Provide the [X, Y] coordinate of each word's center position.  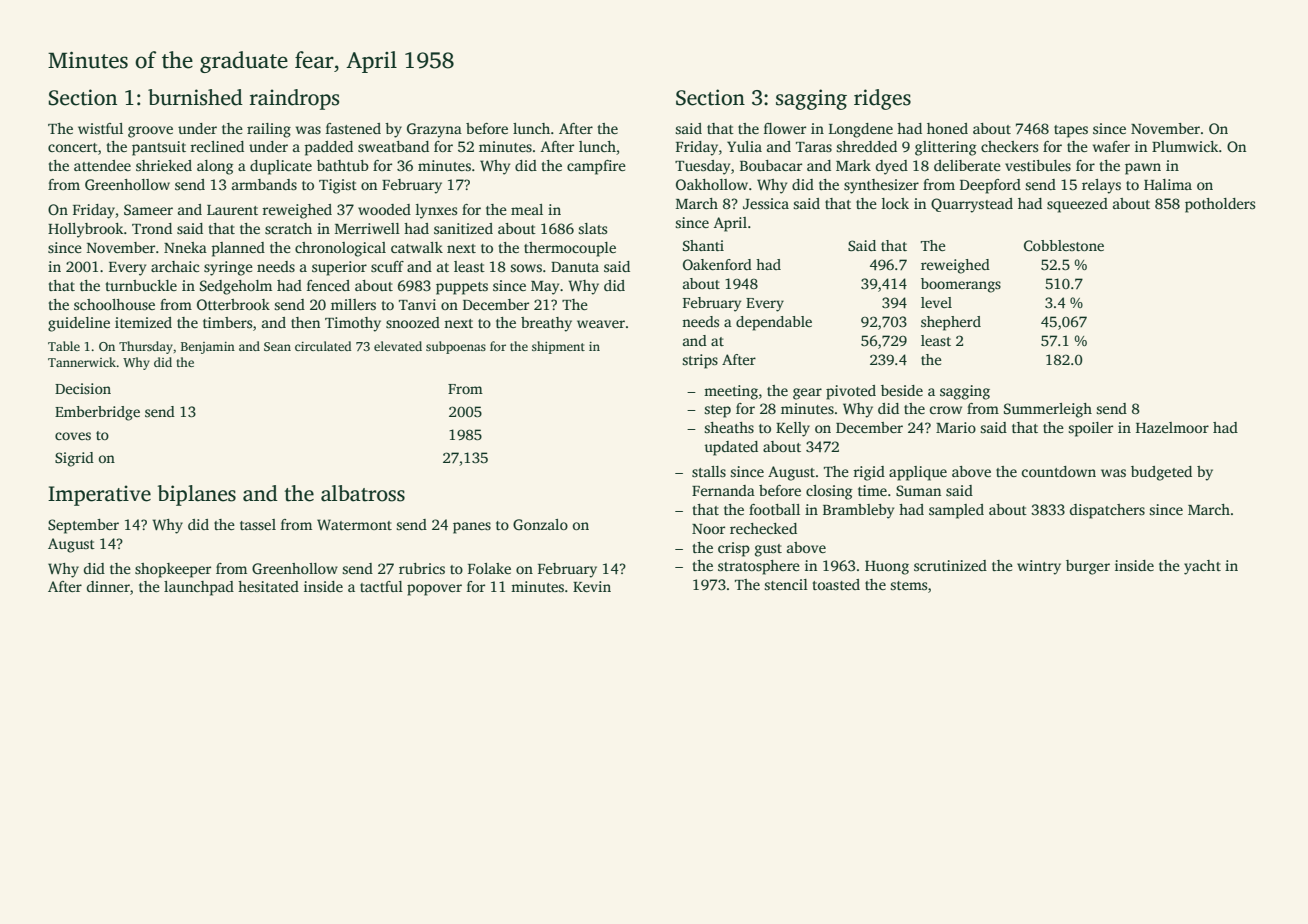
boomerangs [961, 285]
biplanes [197, 495]
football [774, 509]
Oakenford [717, 264]
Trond [152, 228]
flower [785, 128]
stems [908, 585]
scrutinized [950, 565]
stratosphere [759, 567]
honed [947, 128]
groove [150, 132]
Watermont [354, 524]
